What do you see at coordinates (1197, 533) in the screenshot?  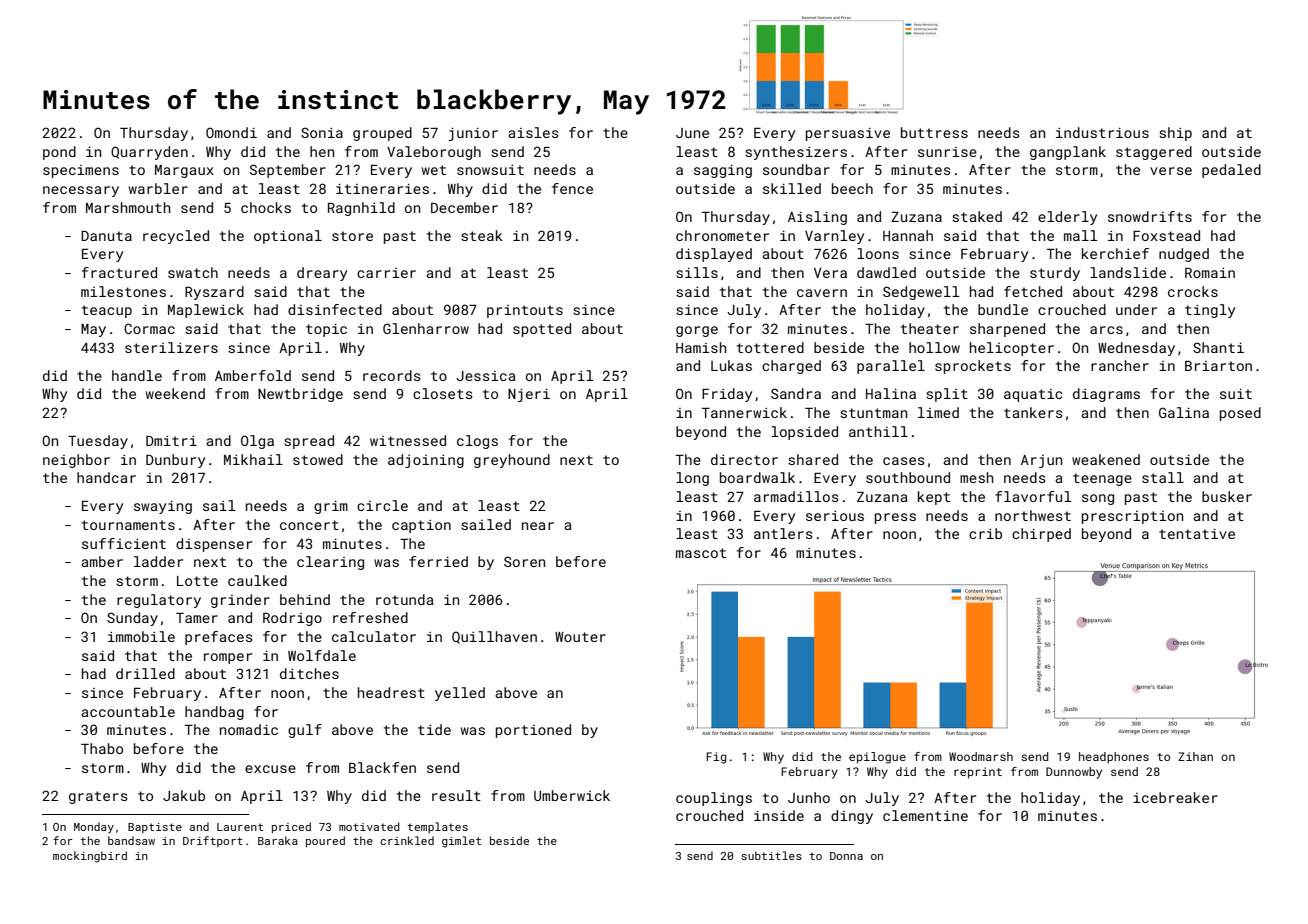 I see `tentative` at bounding box center [1197, 533].
